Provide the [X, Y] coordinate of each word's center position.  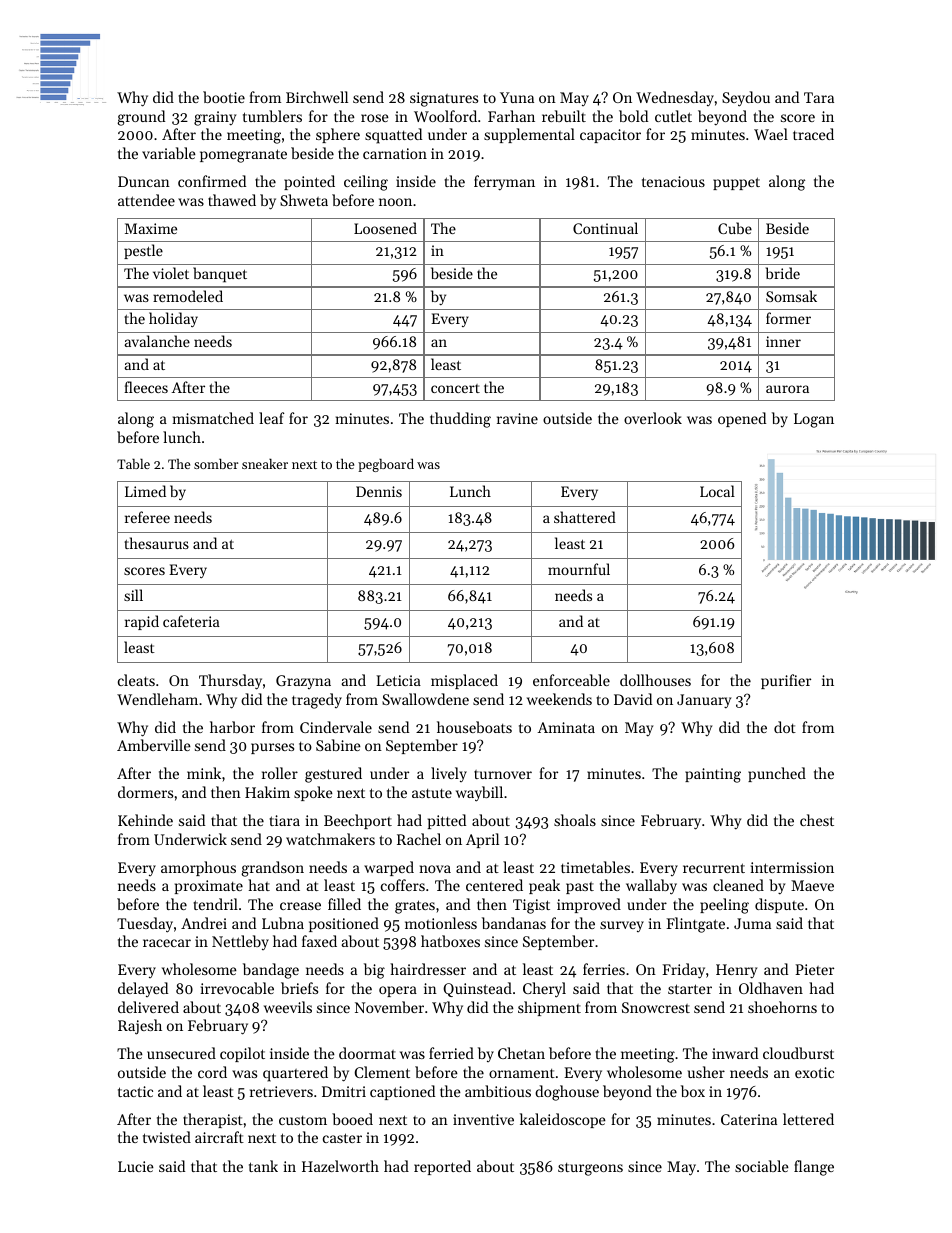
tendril [215, 904]
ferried [451, 1053]
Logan [814, 420]
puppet [736, 183]
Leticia [398, 680]
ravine [517, 418]
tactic [135, 1091]
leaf [271, 418]
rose [375, 118]
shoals [575, 820]
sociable [762, 1166]
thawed [232, 200]
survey [622, 926]
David [633, 699]
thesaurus [156, 543]
